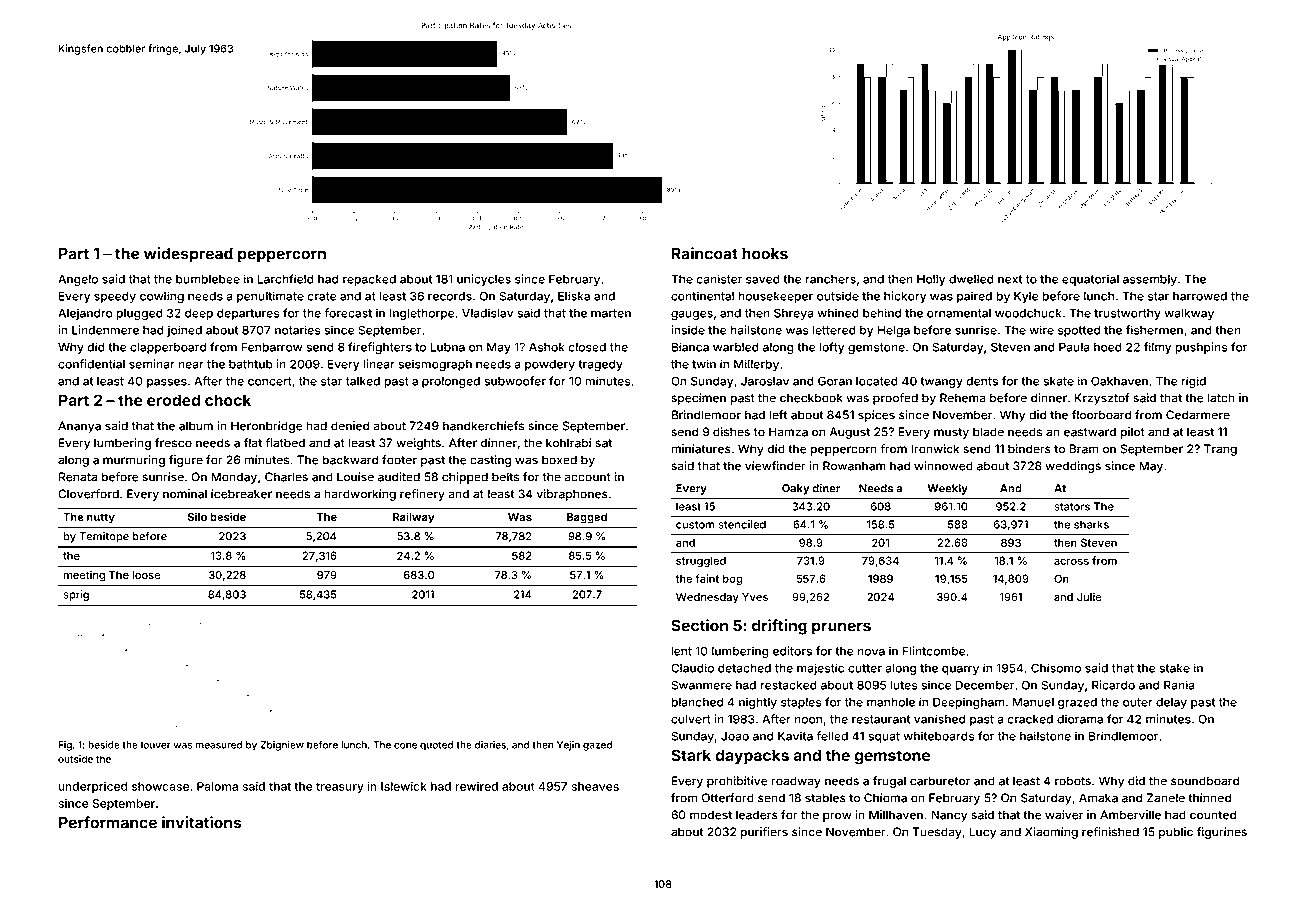 The height and width of the page is (924, 1308). I want to click on widespread, so click(188, 255).
